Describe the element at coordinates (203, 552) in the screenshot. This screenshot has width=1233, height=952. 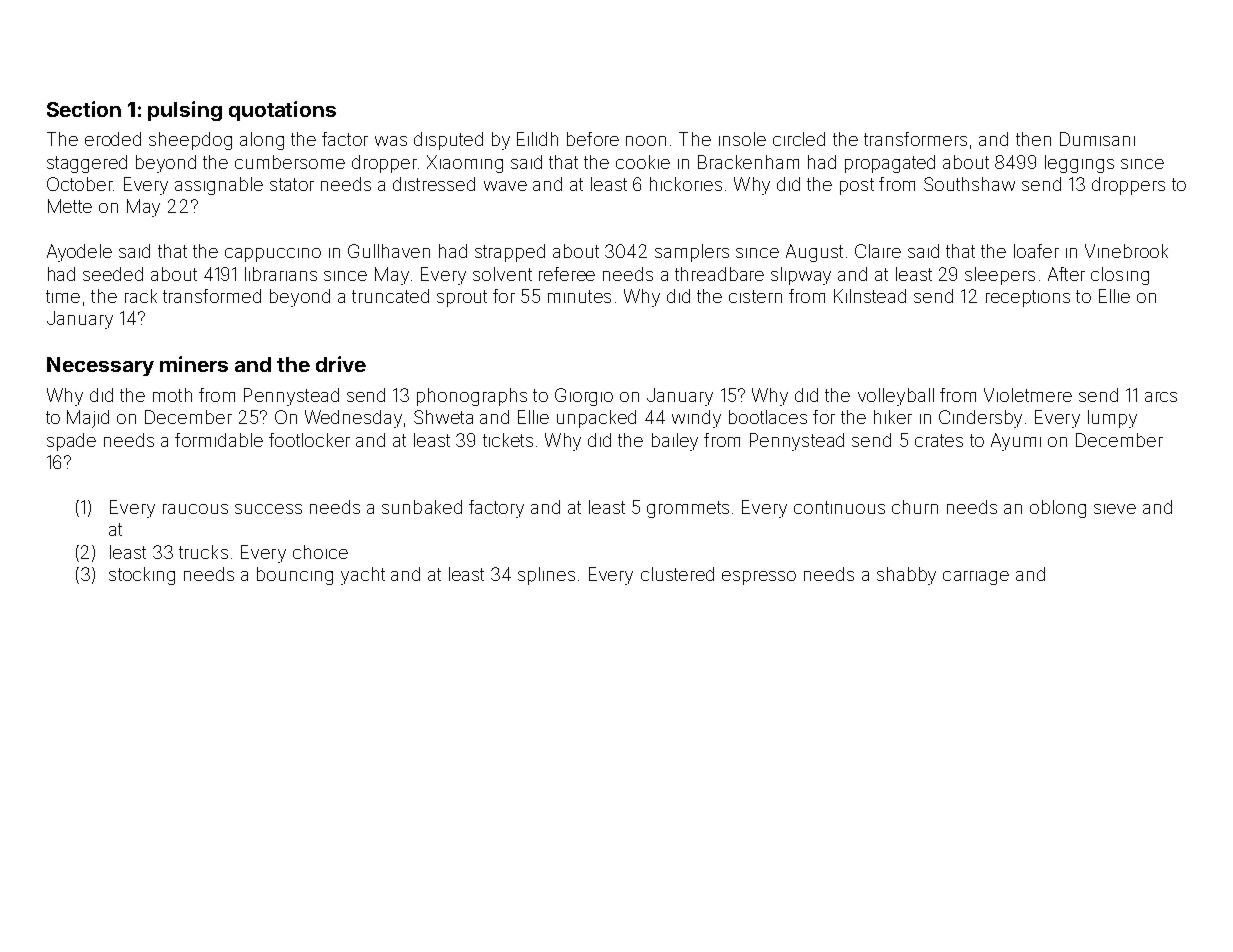
I see `trucks` at that location.
